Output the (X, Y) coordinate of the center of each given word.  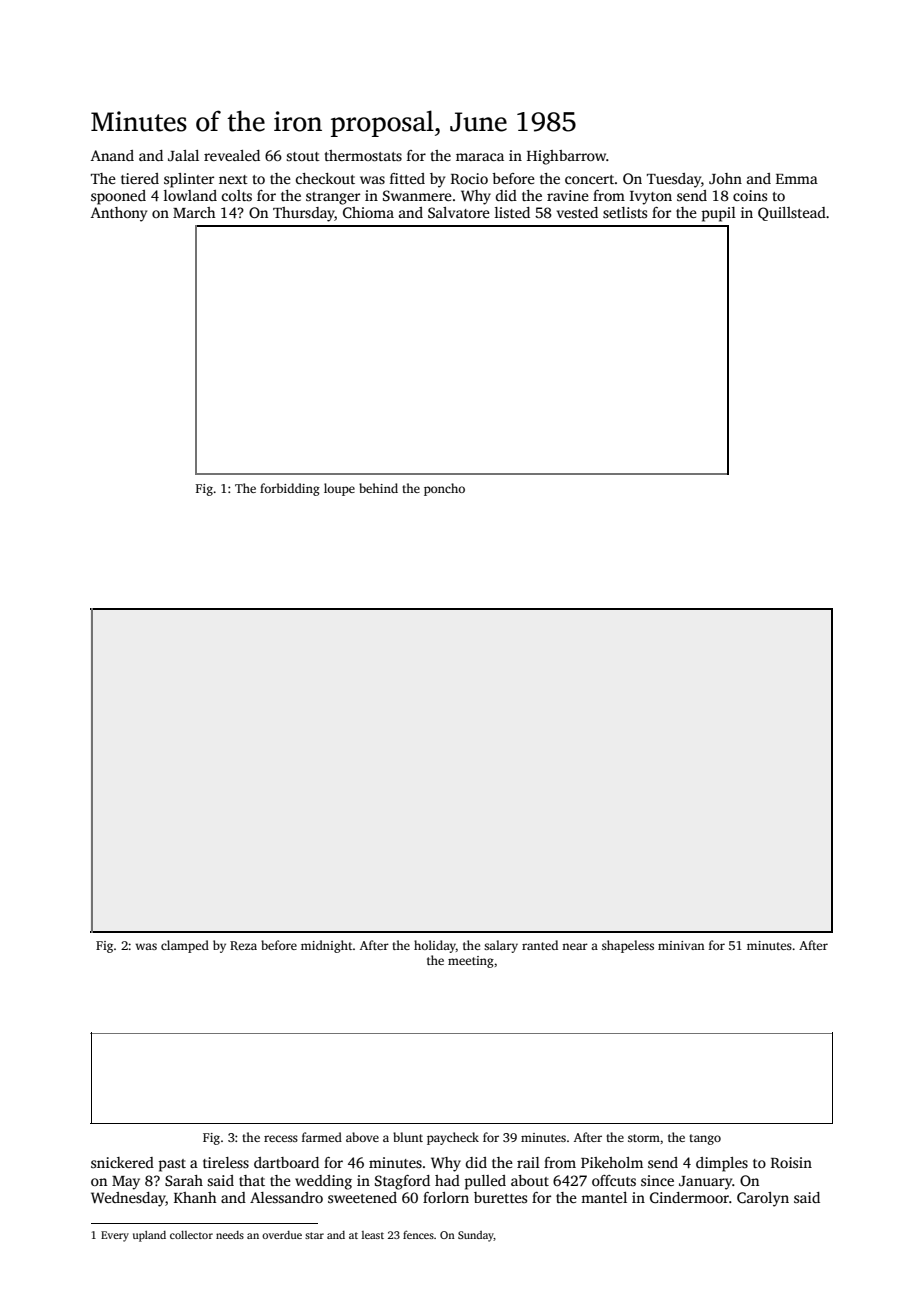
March (194, 212)
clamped (185, 946)
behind (378, 488)
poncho (444, 489)
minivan (681, 945)
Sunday (476, 1236)
